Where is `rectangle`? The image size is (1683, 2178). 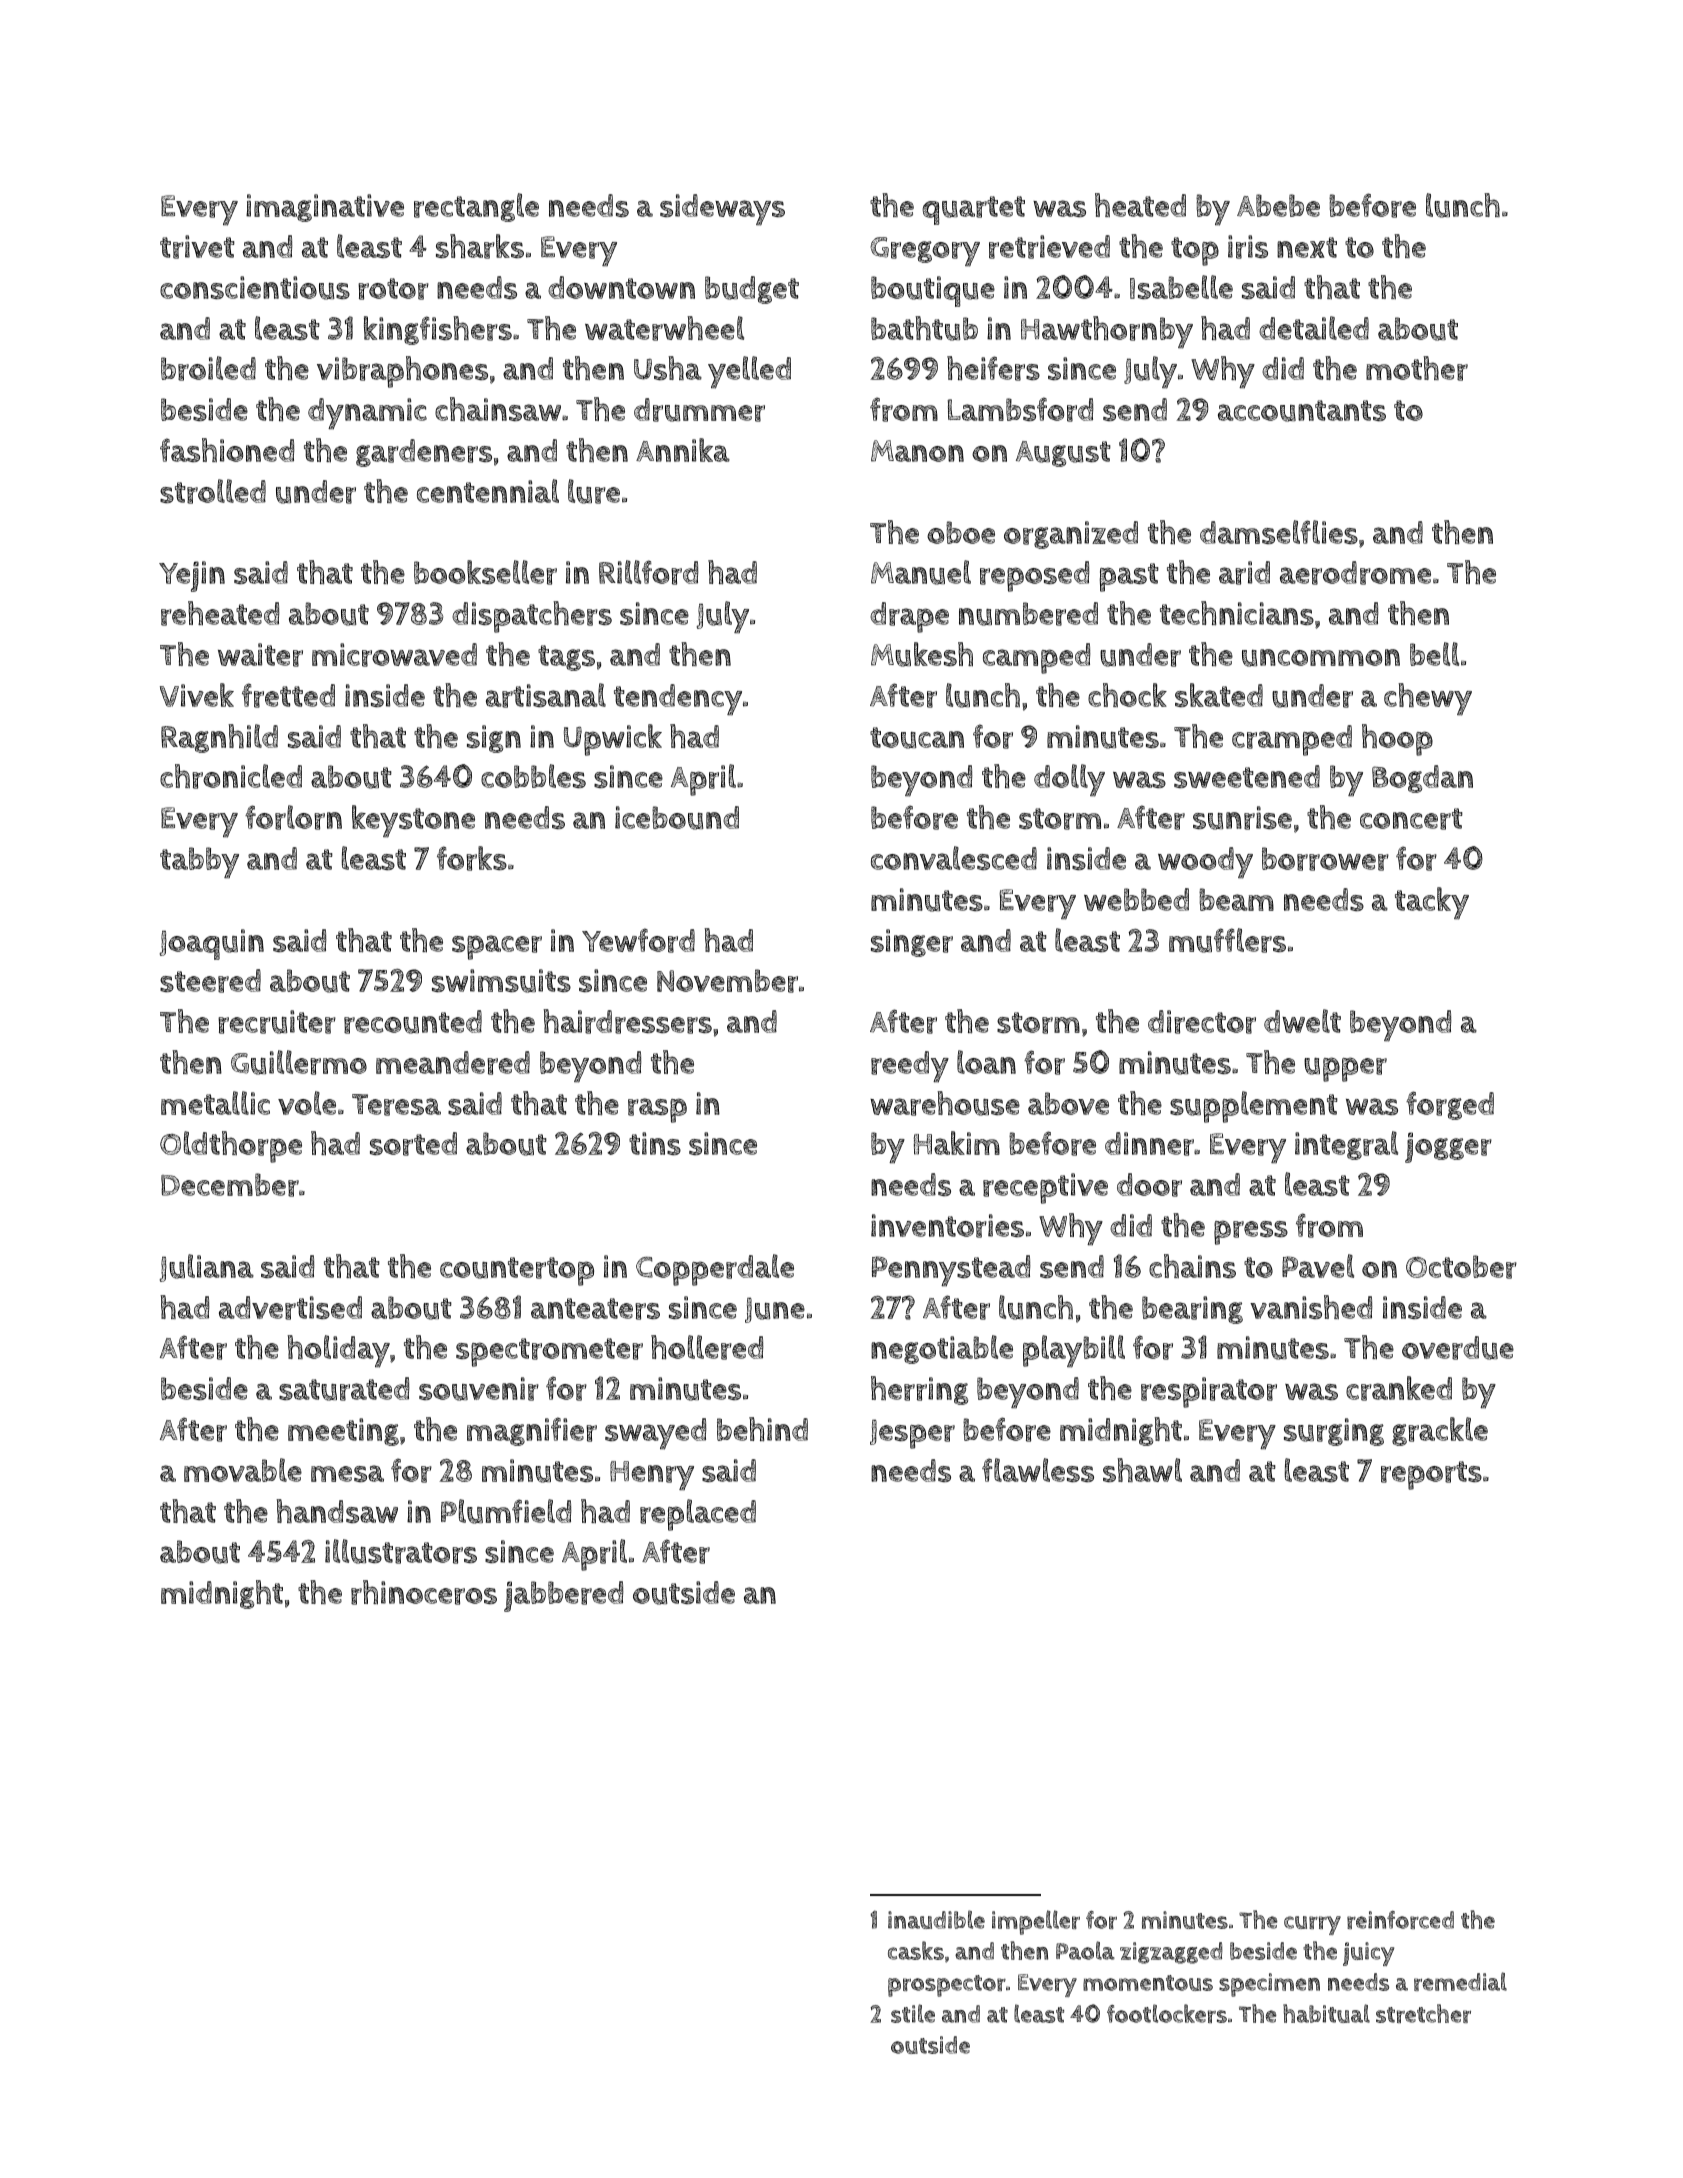 rectangle is located at coordinates (476, 207).
